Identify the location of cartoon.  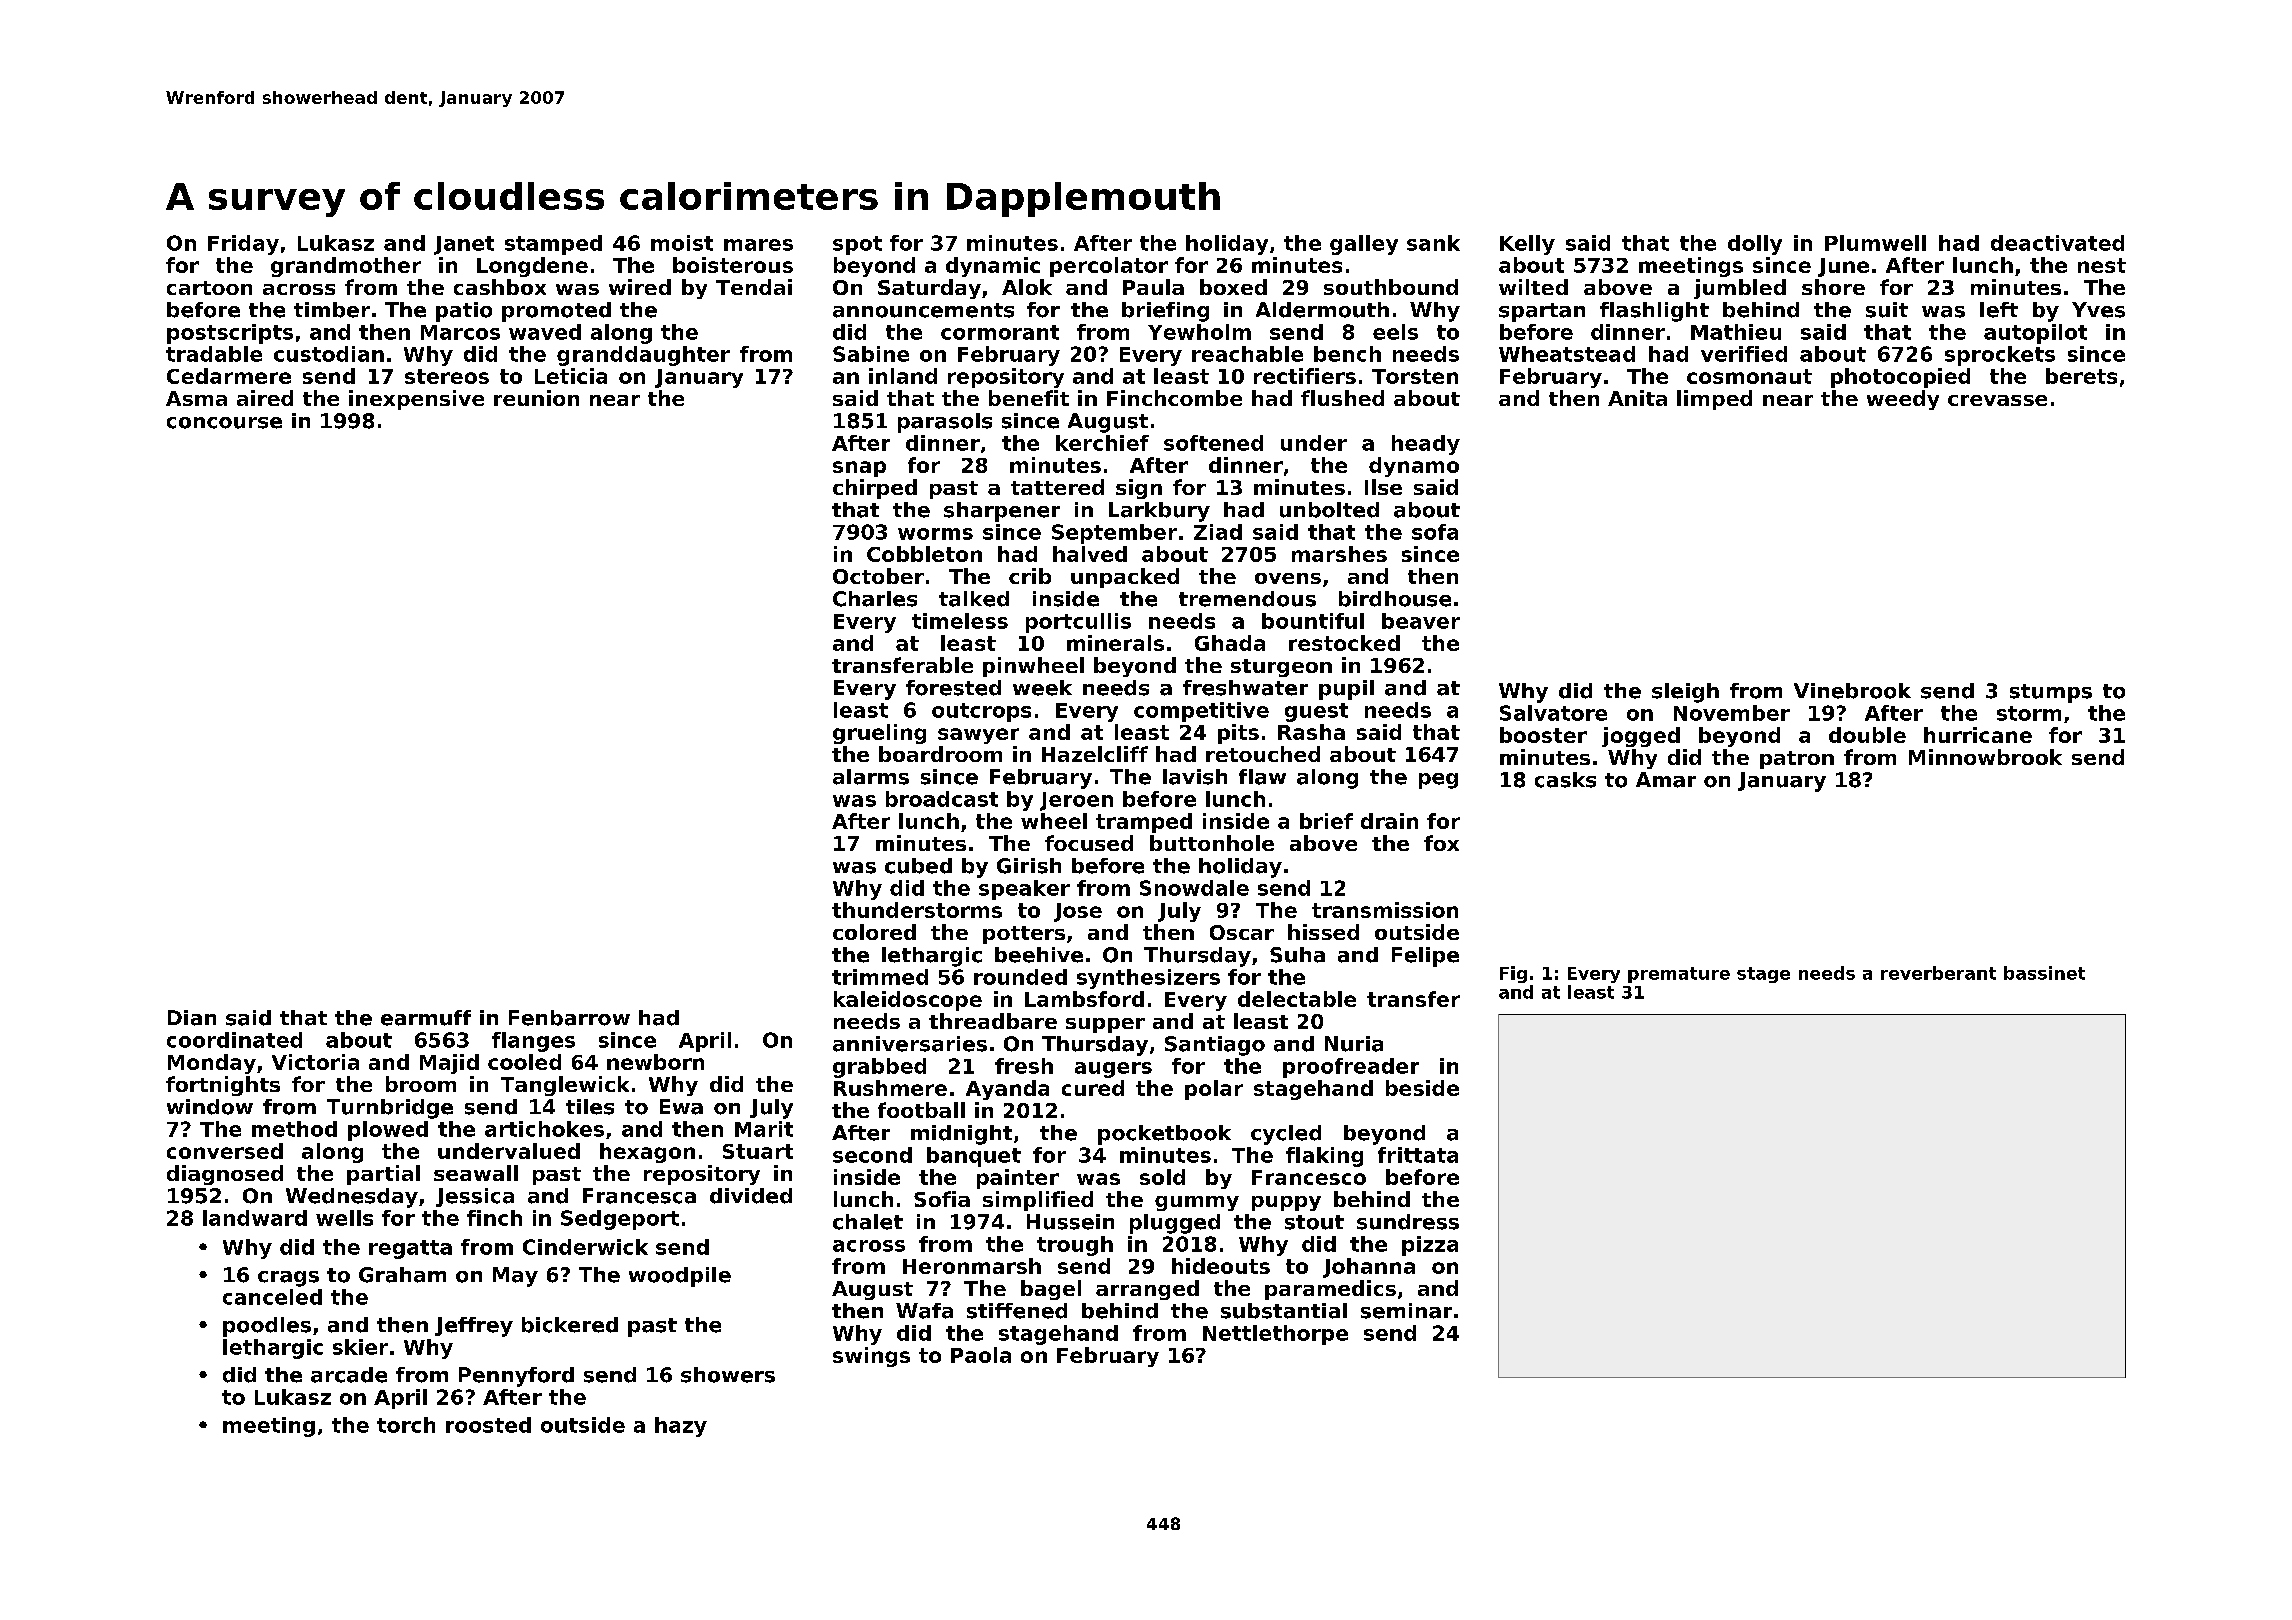
(209, 288).
